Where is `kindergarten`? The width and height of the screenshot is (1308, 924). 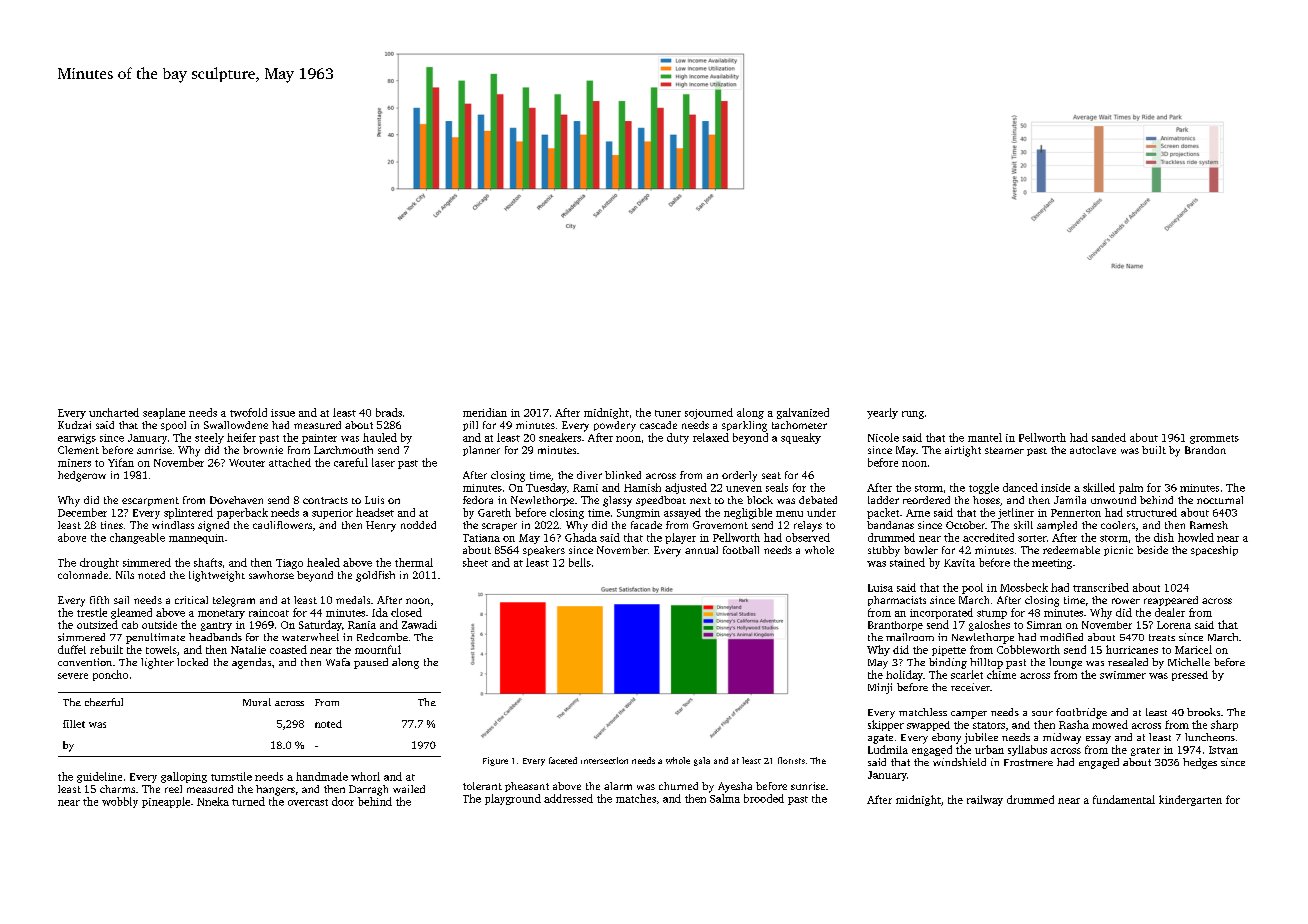
kindergarten is located at coordinates (1190, 800).
